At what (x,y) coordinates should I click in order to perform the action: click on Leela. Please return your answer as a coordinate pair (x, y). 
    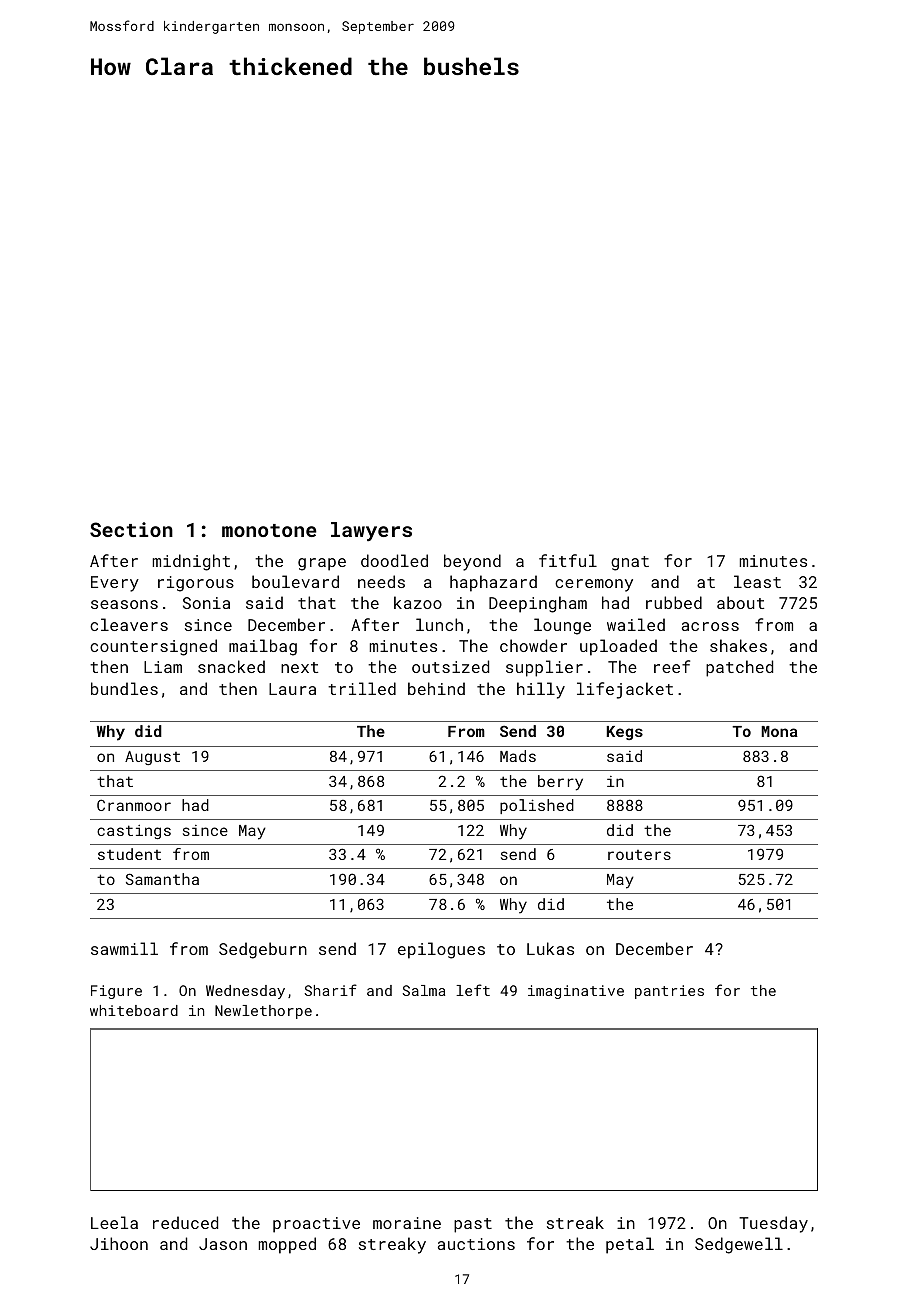
    Looking at the image, I should click on (114, 1222).
